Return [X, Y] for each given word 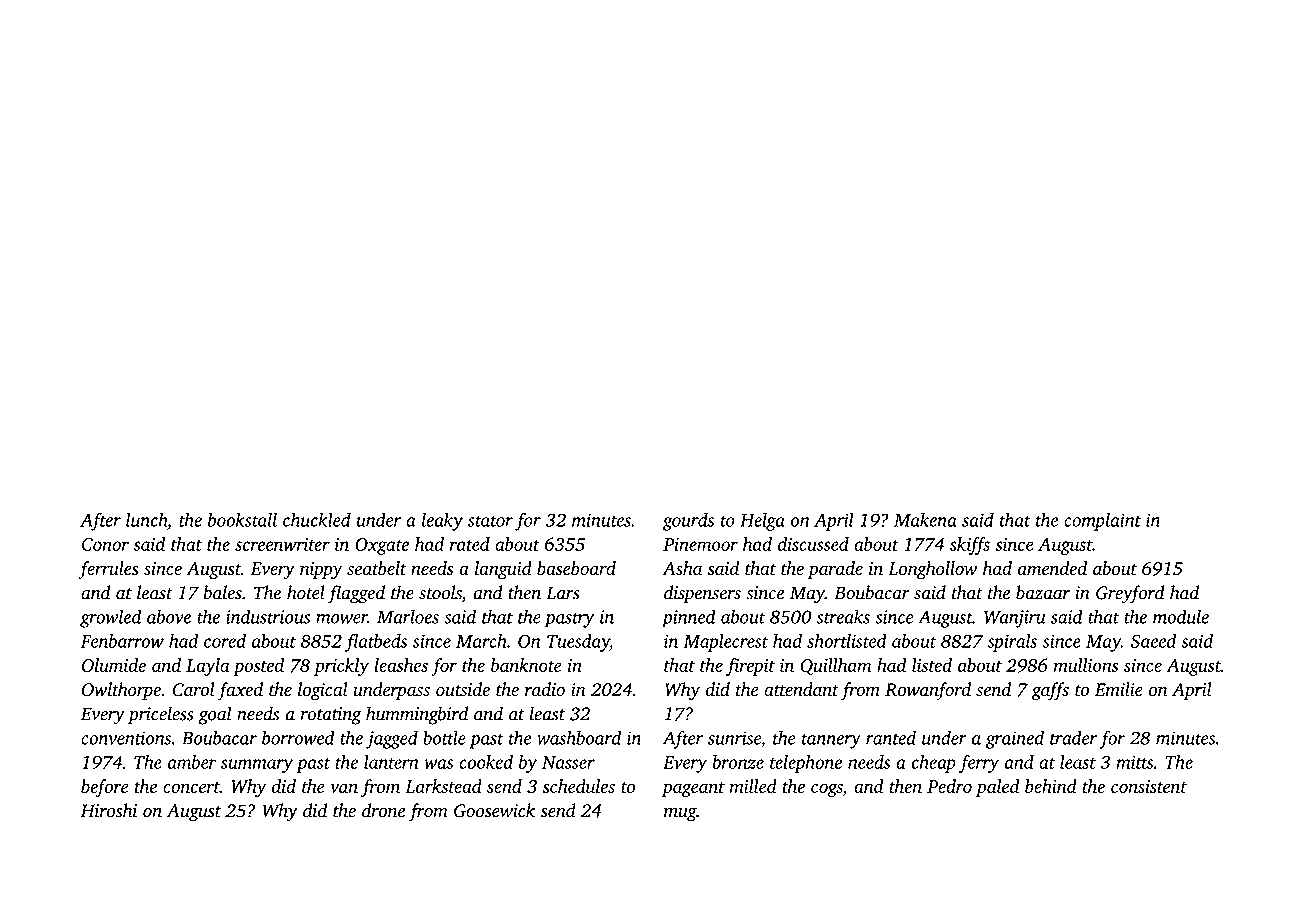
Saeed [1153, 641]
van [344, 788]
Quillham [835, 666]
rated [470, 544]
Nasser [568, 762]
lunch [146, 520]
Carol [194, 689]
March [481, 641]
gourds [688, 522]
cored [225, 641]
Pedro [949, 786]
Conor [105, 544]
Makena [925, 520]
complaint [1102, 522]
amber [192, 762]
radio [545, 689]
